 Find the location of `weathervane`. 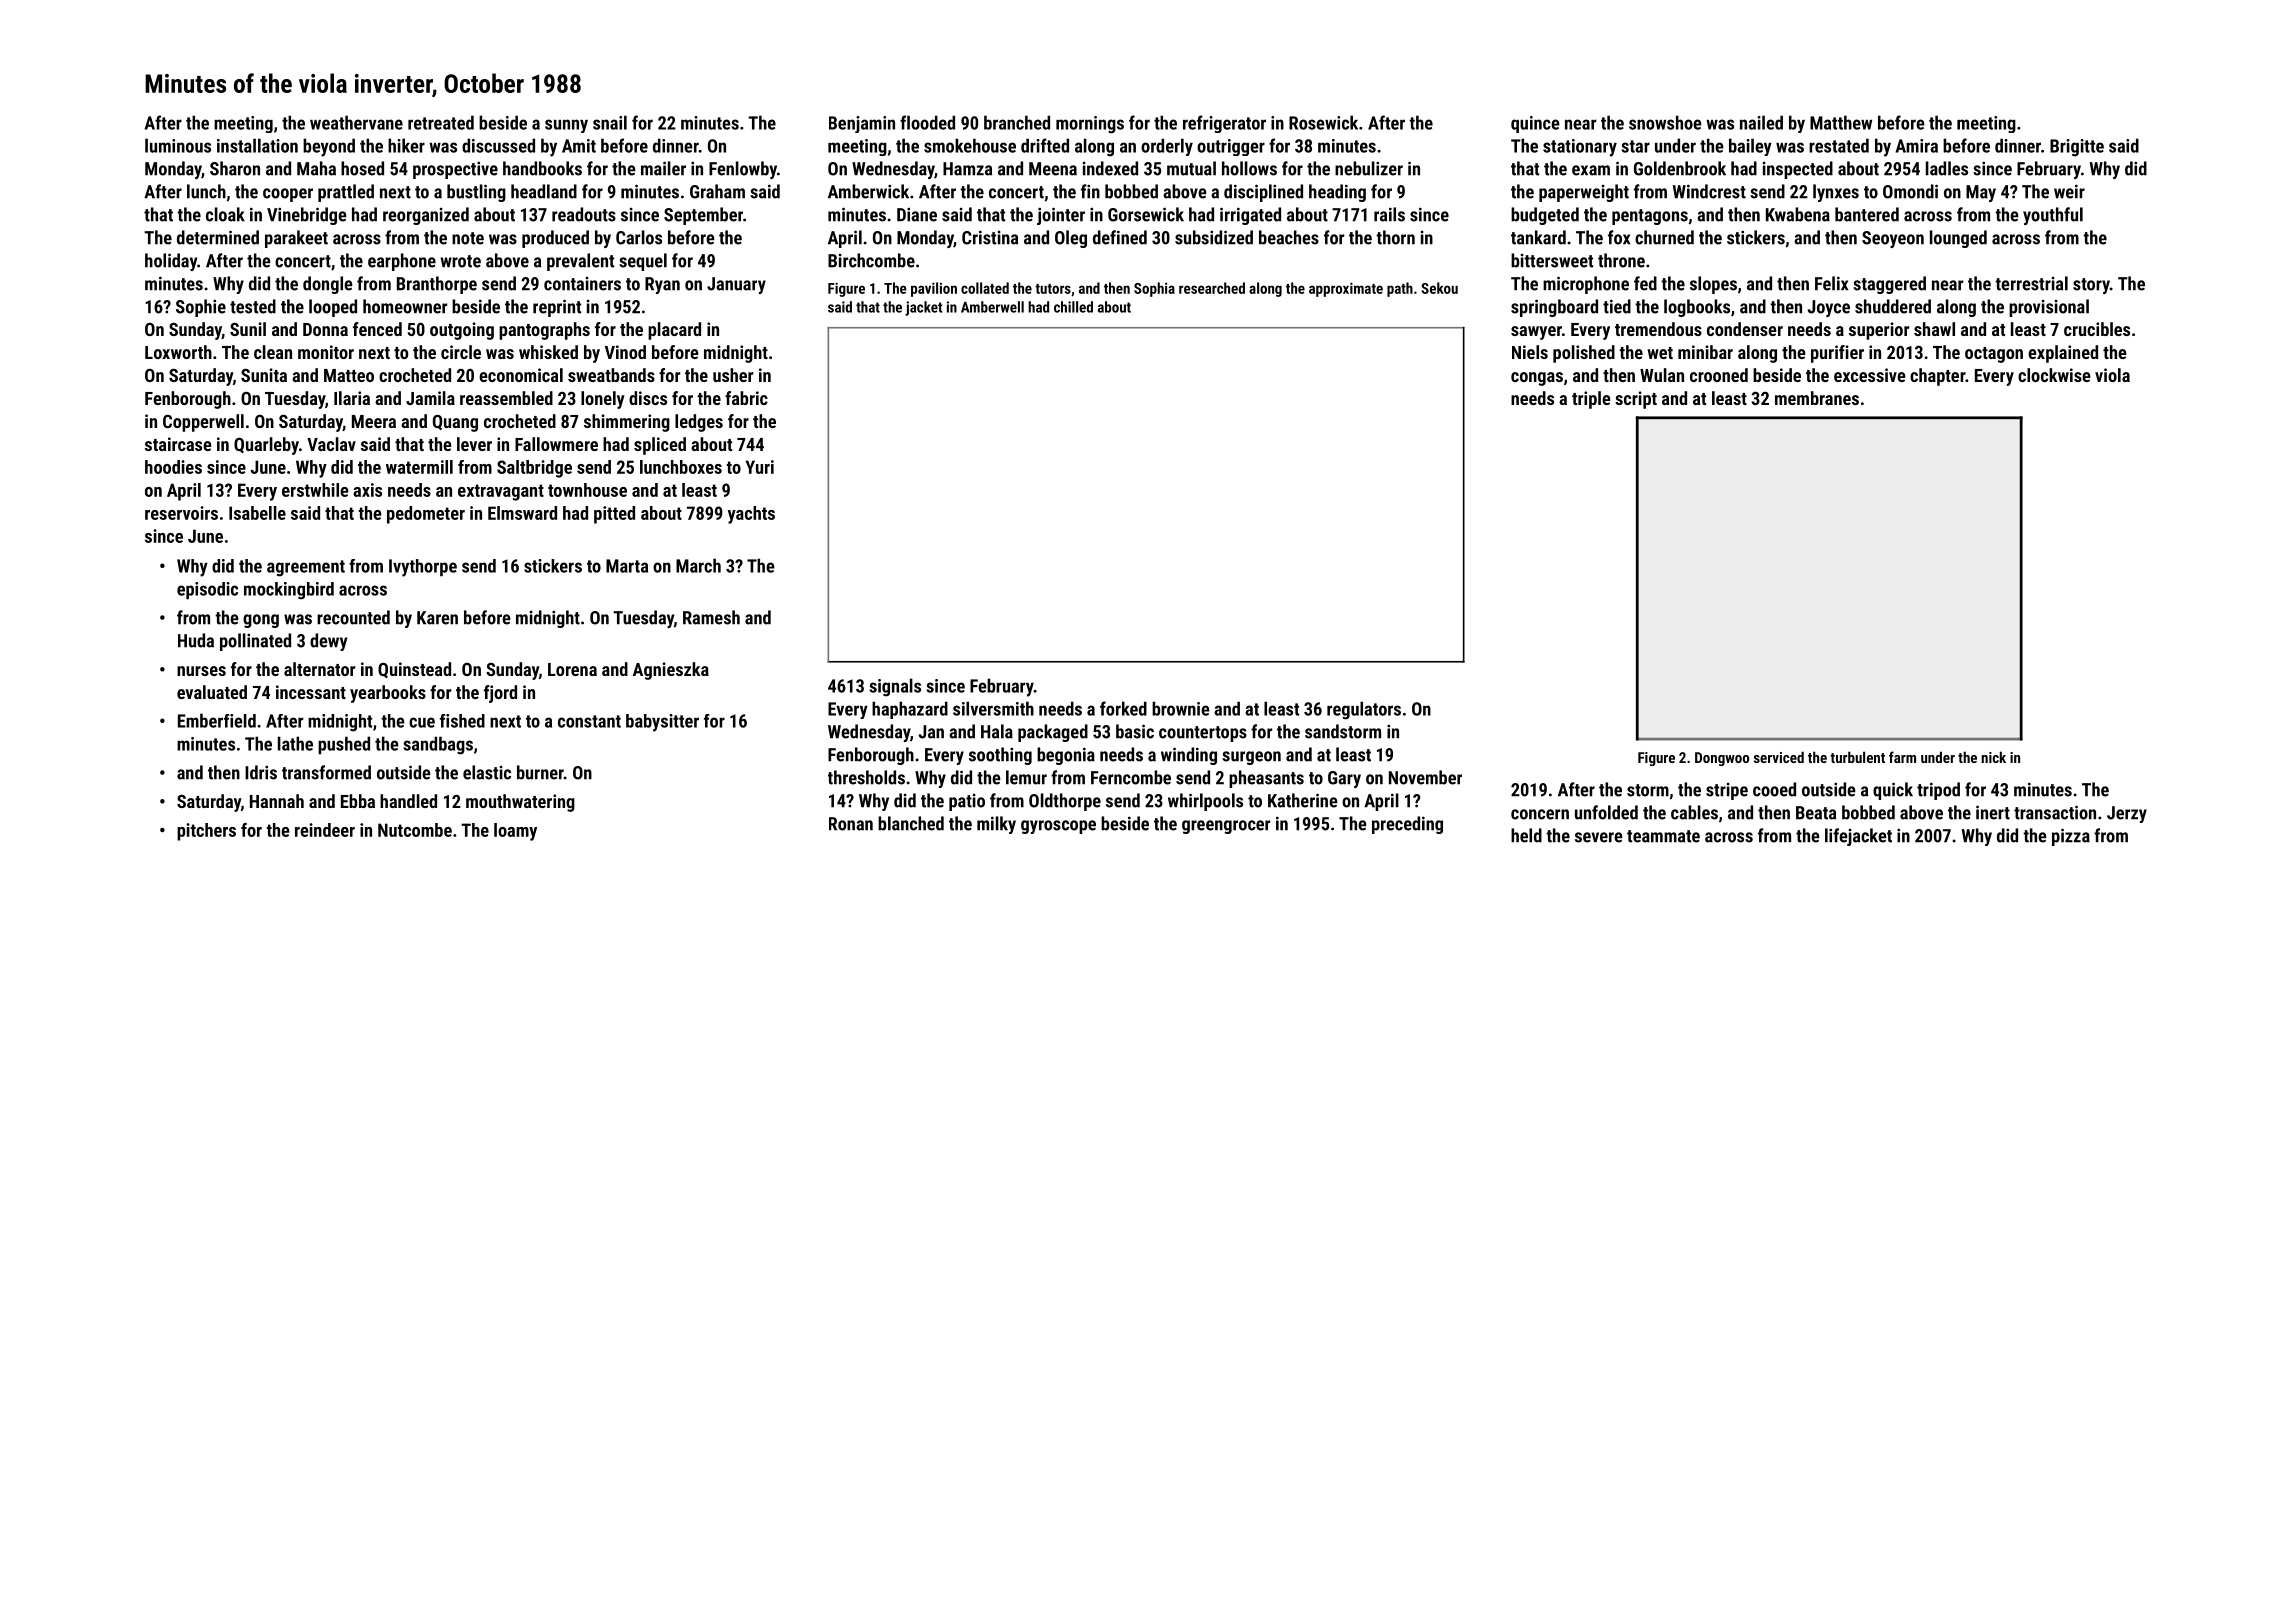

weathervane is located at coordinates (356, 122).
